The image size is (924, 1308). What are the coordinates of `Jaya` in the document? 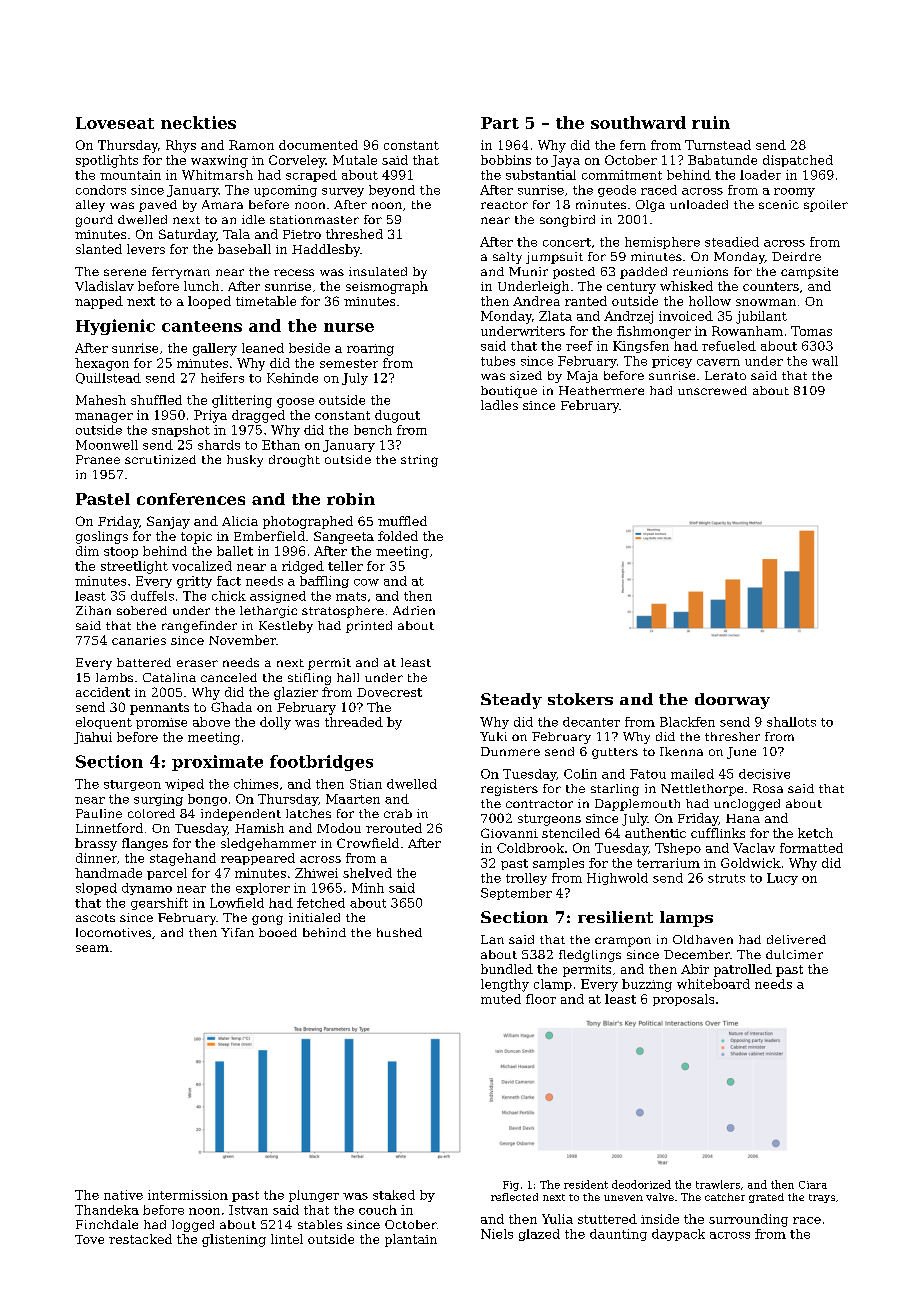 It's located at (565, 161).
